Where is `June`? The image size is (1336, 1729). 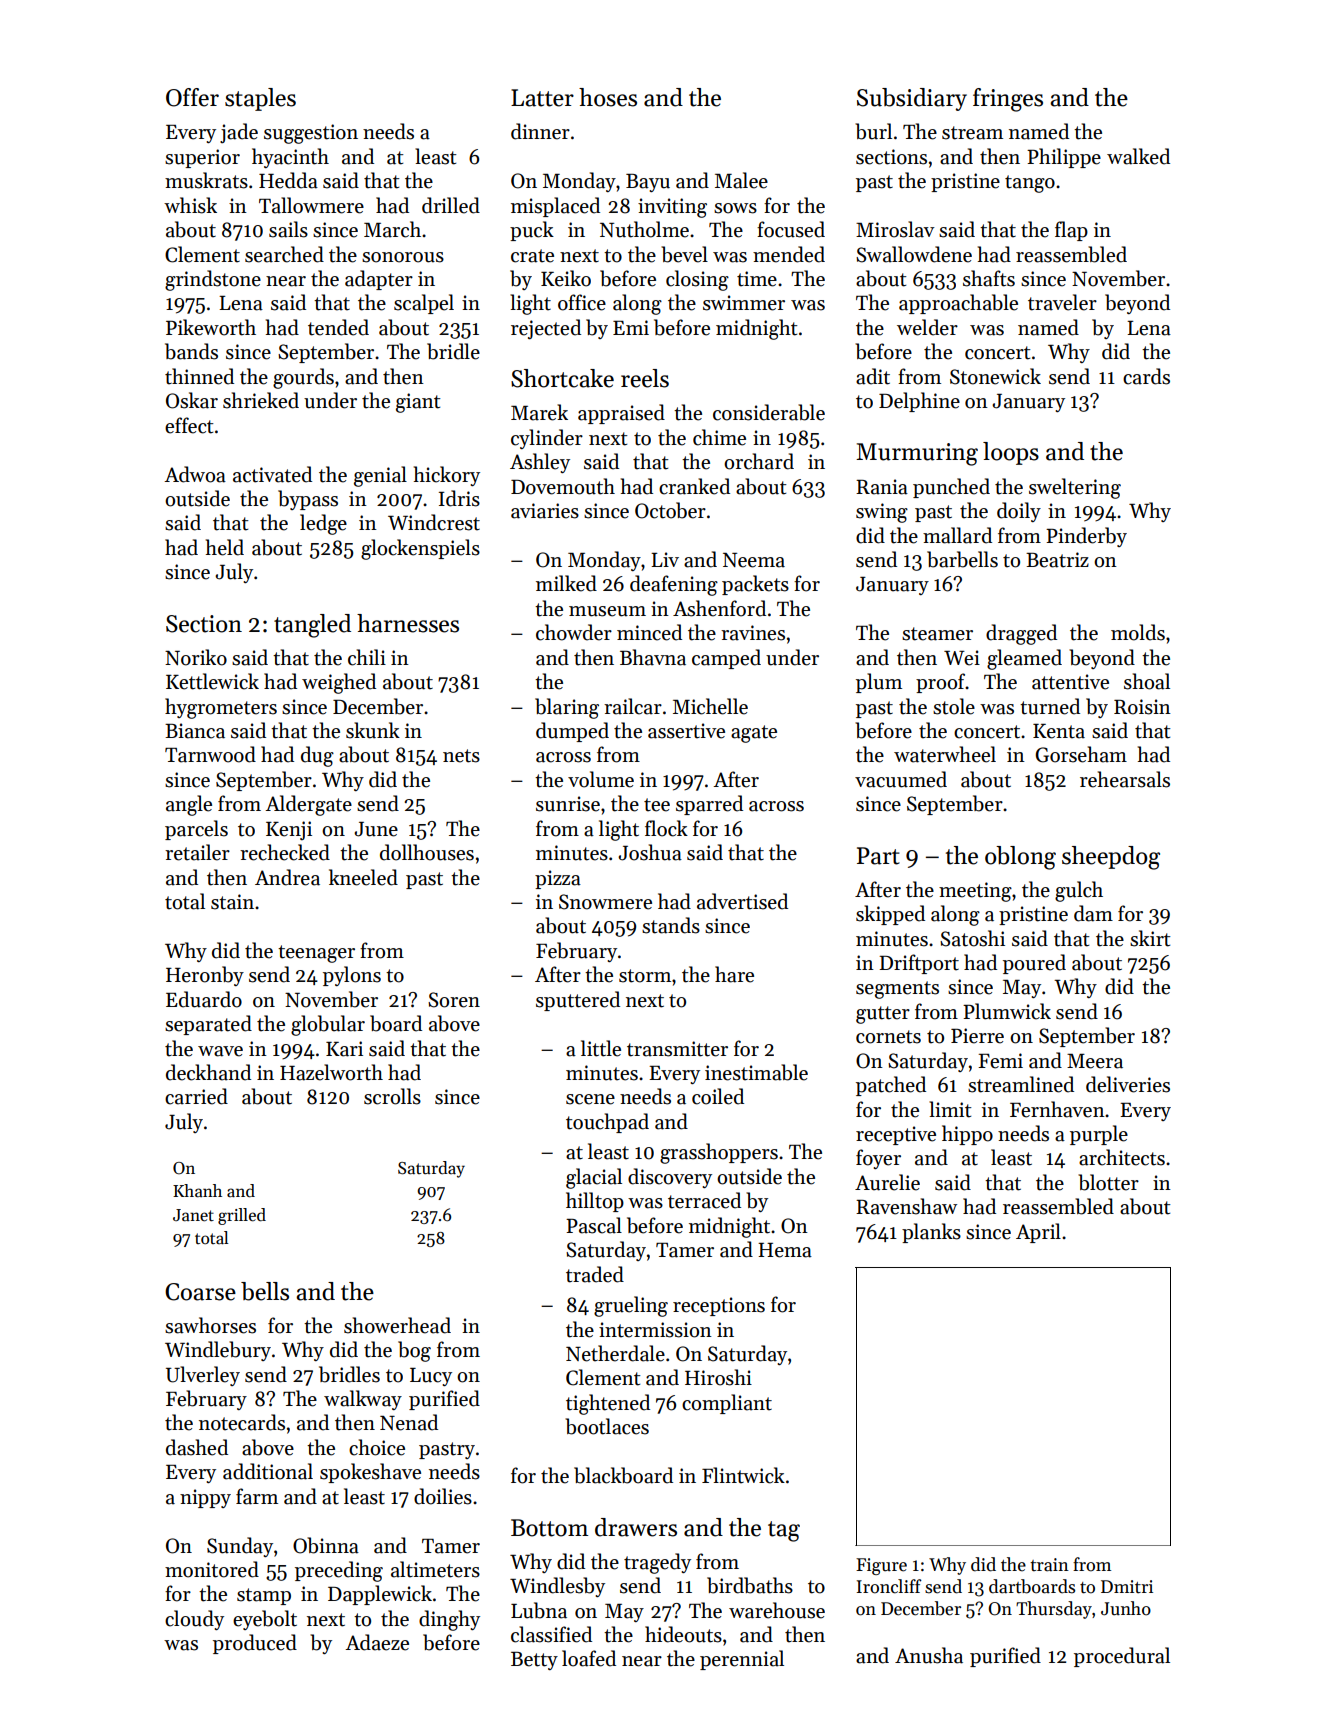 June is located at coordinates (376, 829).
